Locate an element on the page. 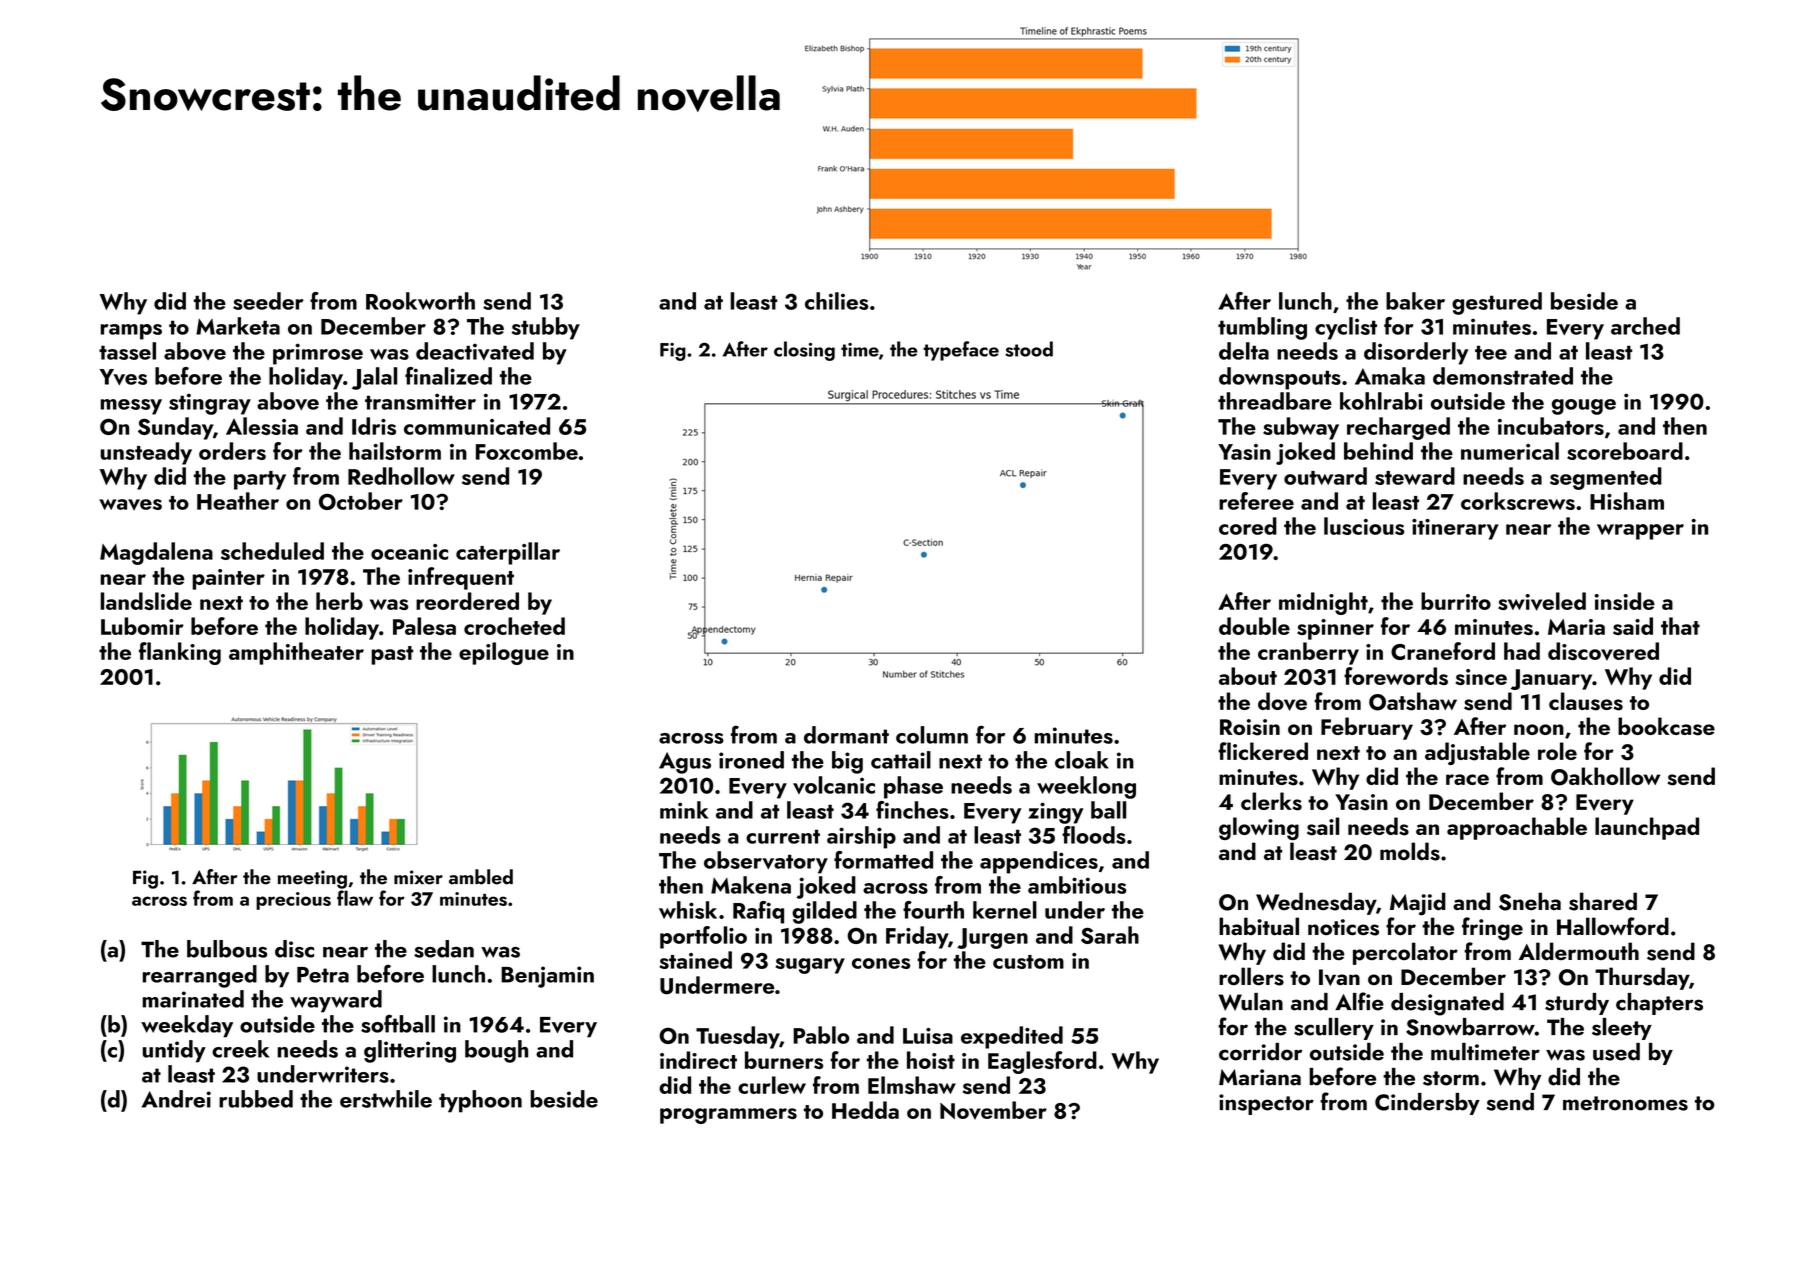  role is located at coordinates (1557, 751).
